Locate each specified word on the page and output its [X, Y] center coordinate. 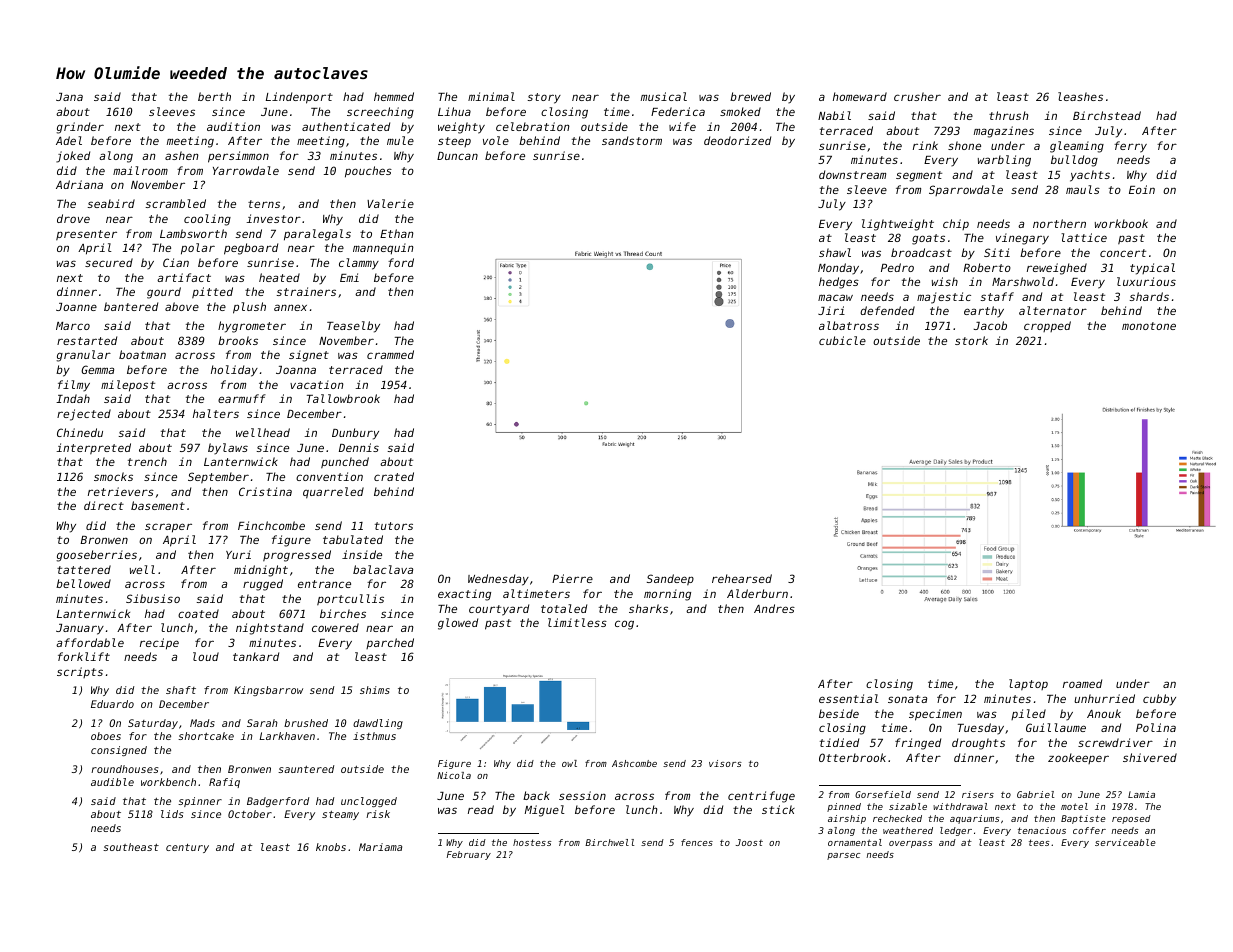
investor [273, 218]
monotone [1149, 326]
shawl [835, 252]
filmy [74, 386]
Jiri [831, 310]
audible [112, 782]
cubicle [842, 340]
